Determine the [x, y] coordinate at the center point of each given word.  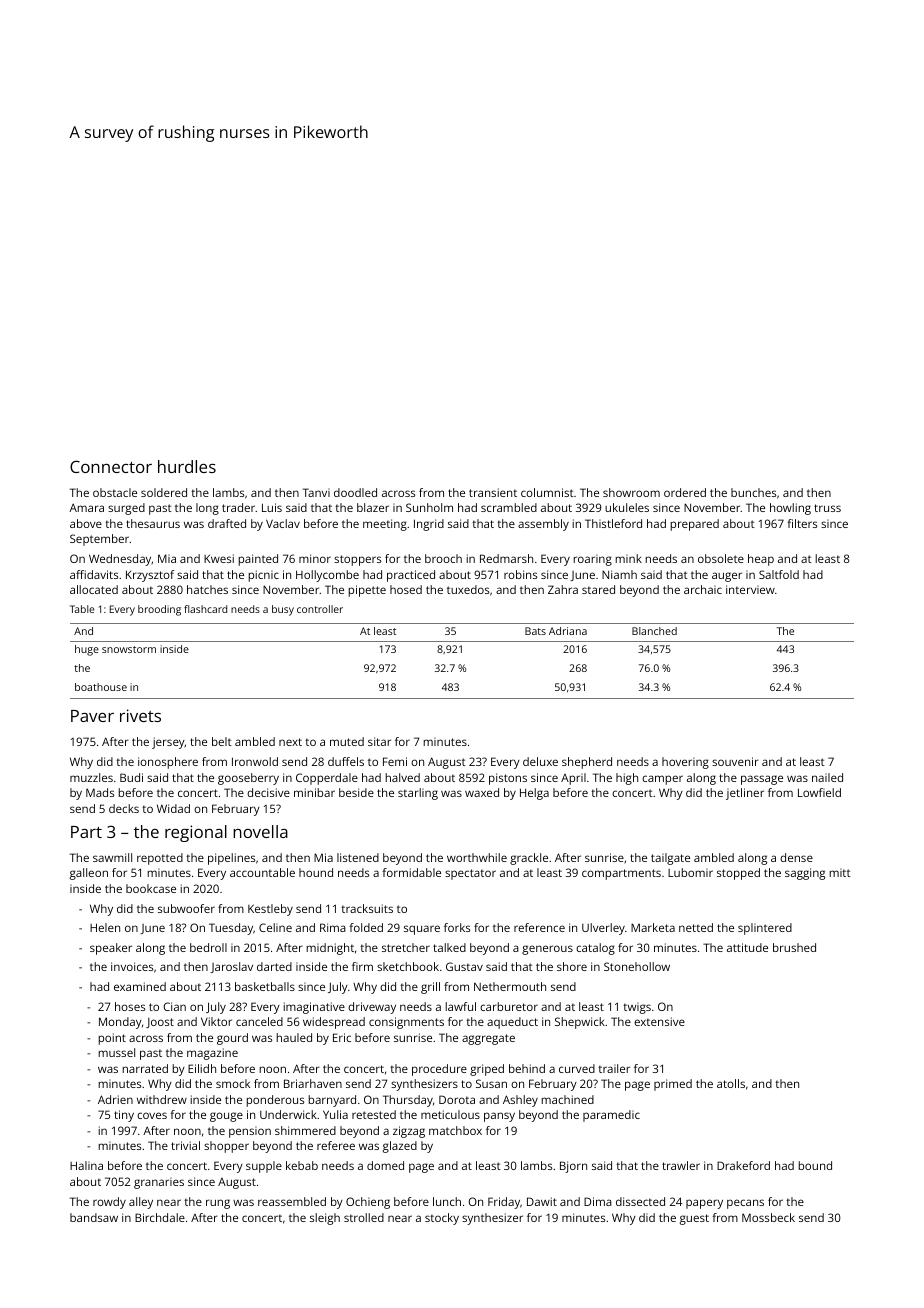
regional [196, 833]
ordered [685, 492]
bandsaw [94, 1217]
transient [493, 492]
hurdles [187, 466]
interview [750, 589]
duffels [346, 761]
